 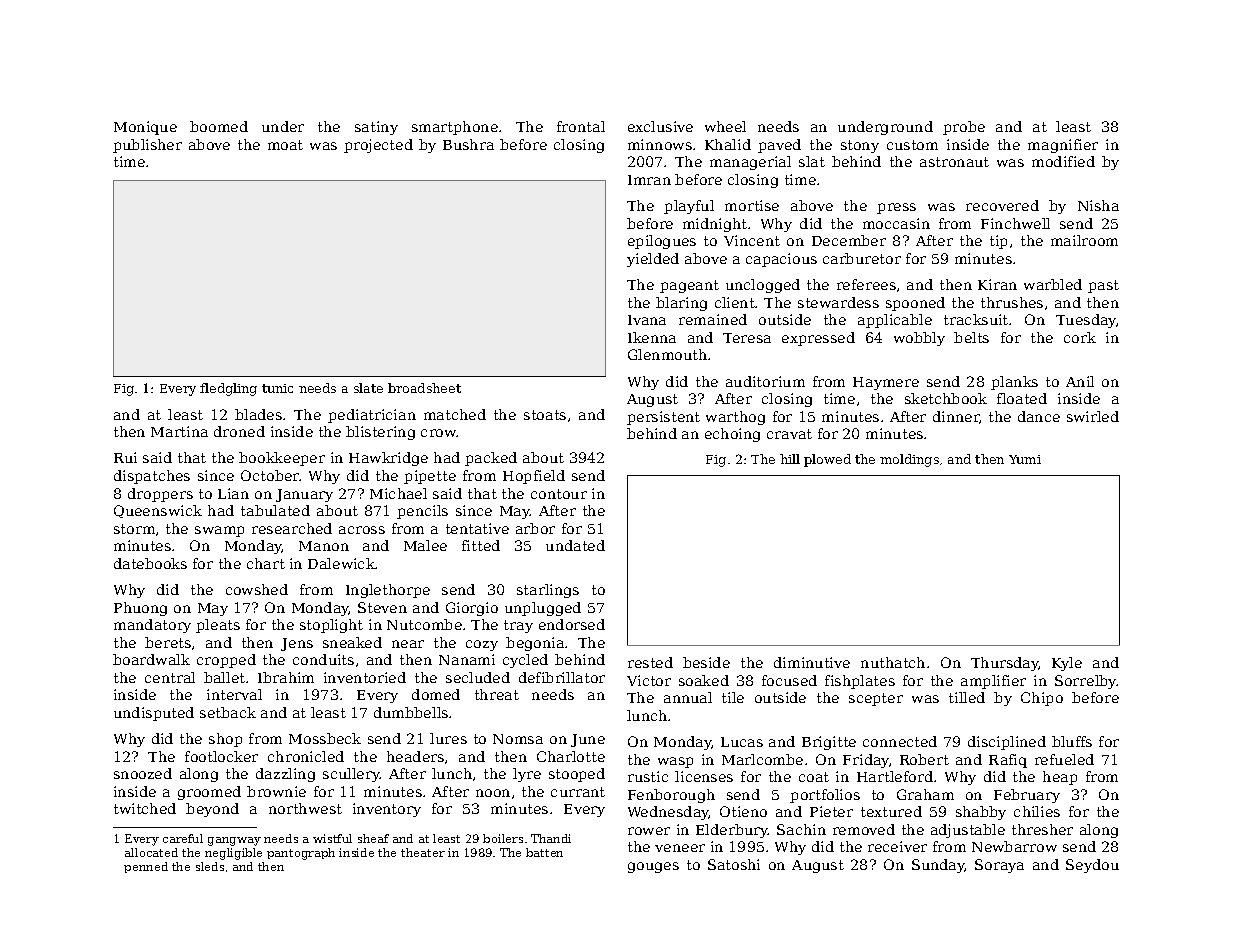 I want to click on tunic, so click(x=277, y=388).
